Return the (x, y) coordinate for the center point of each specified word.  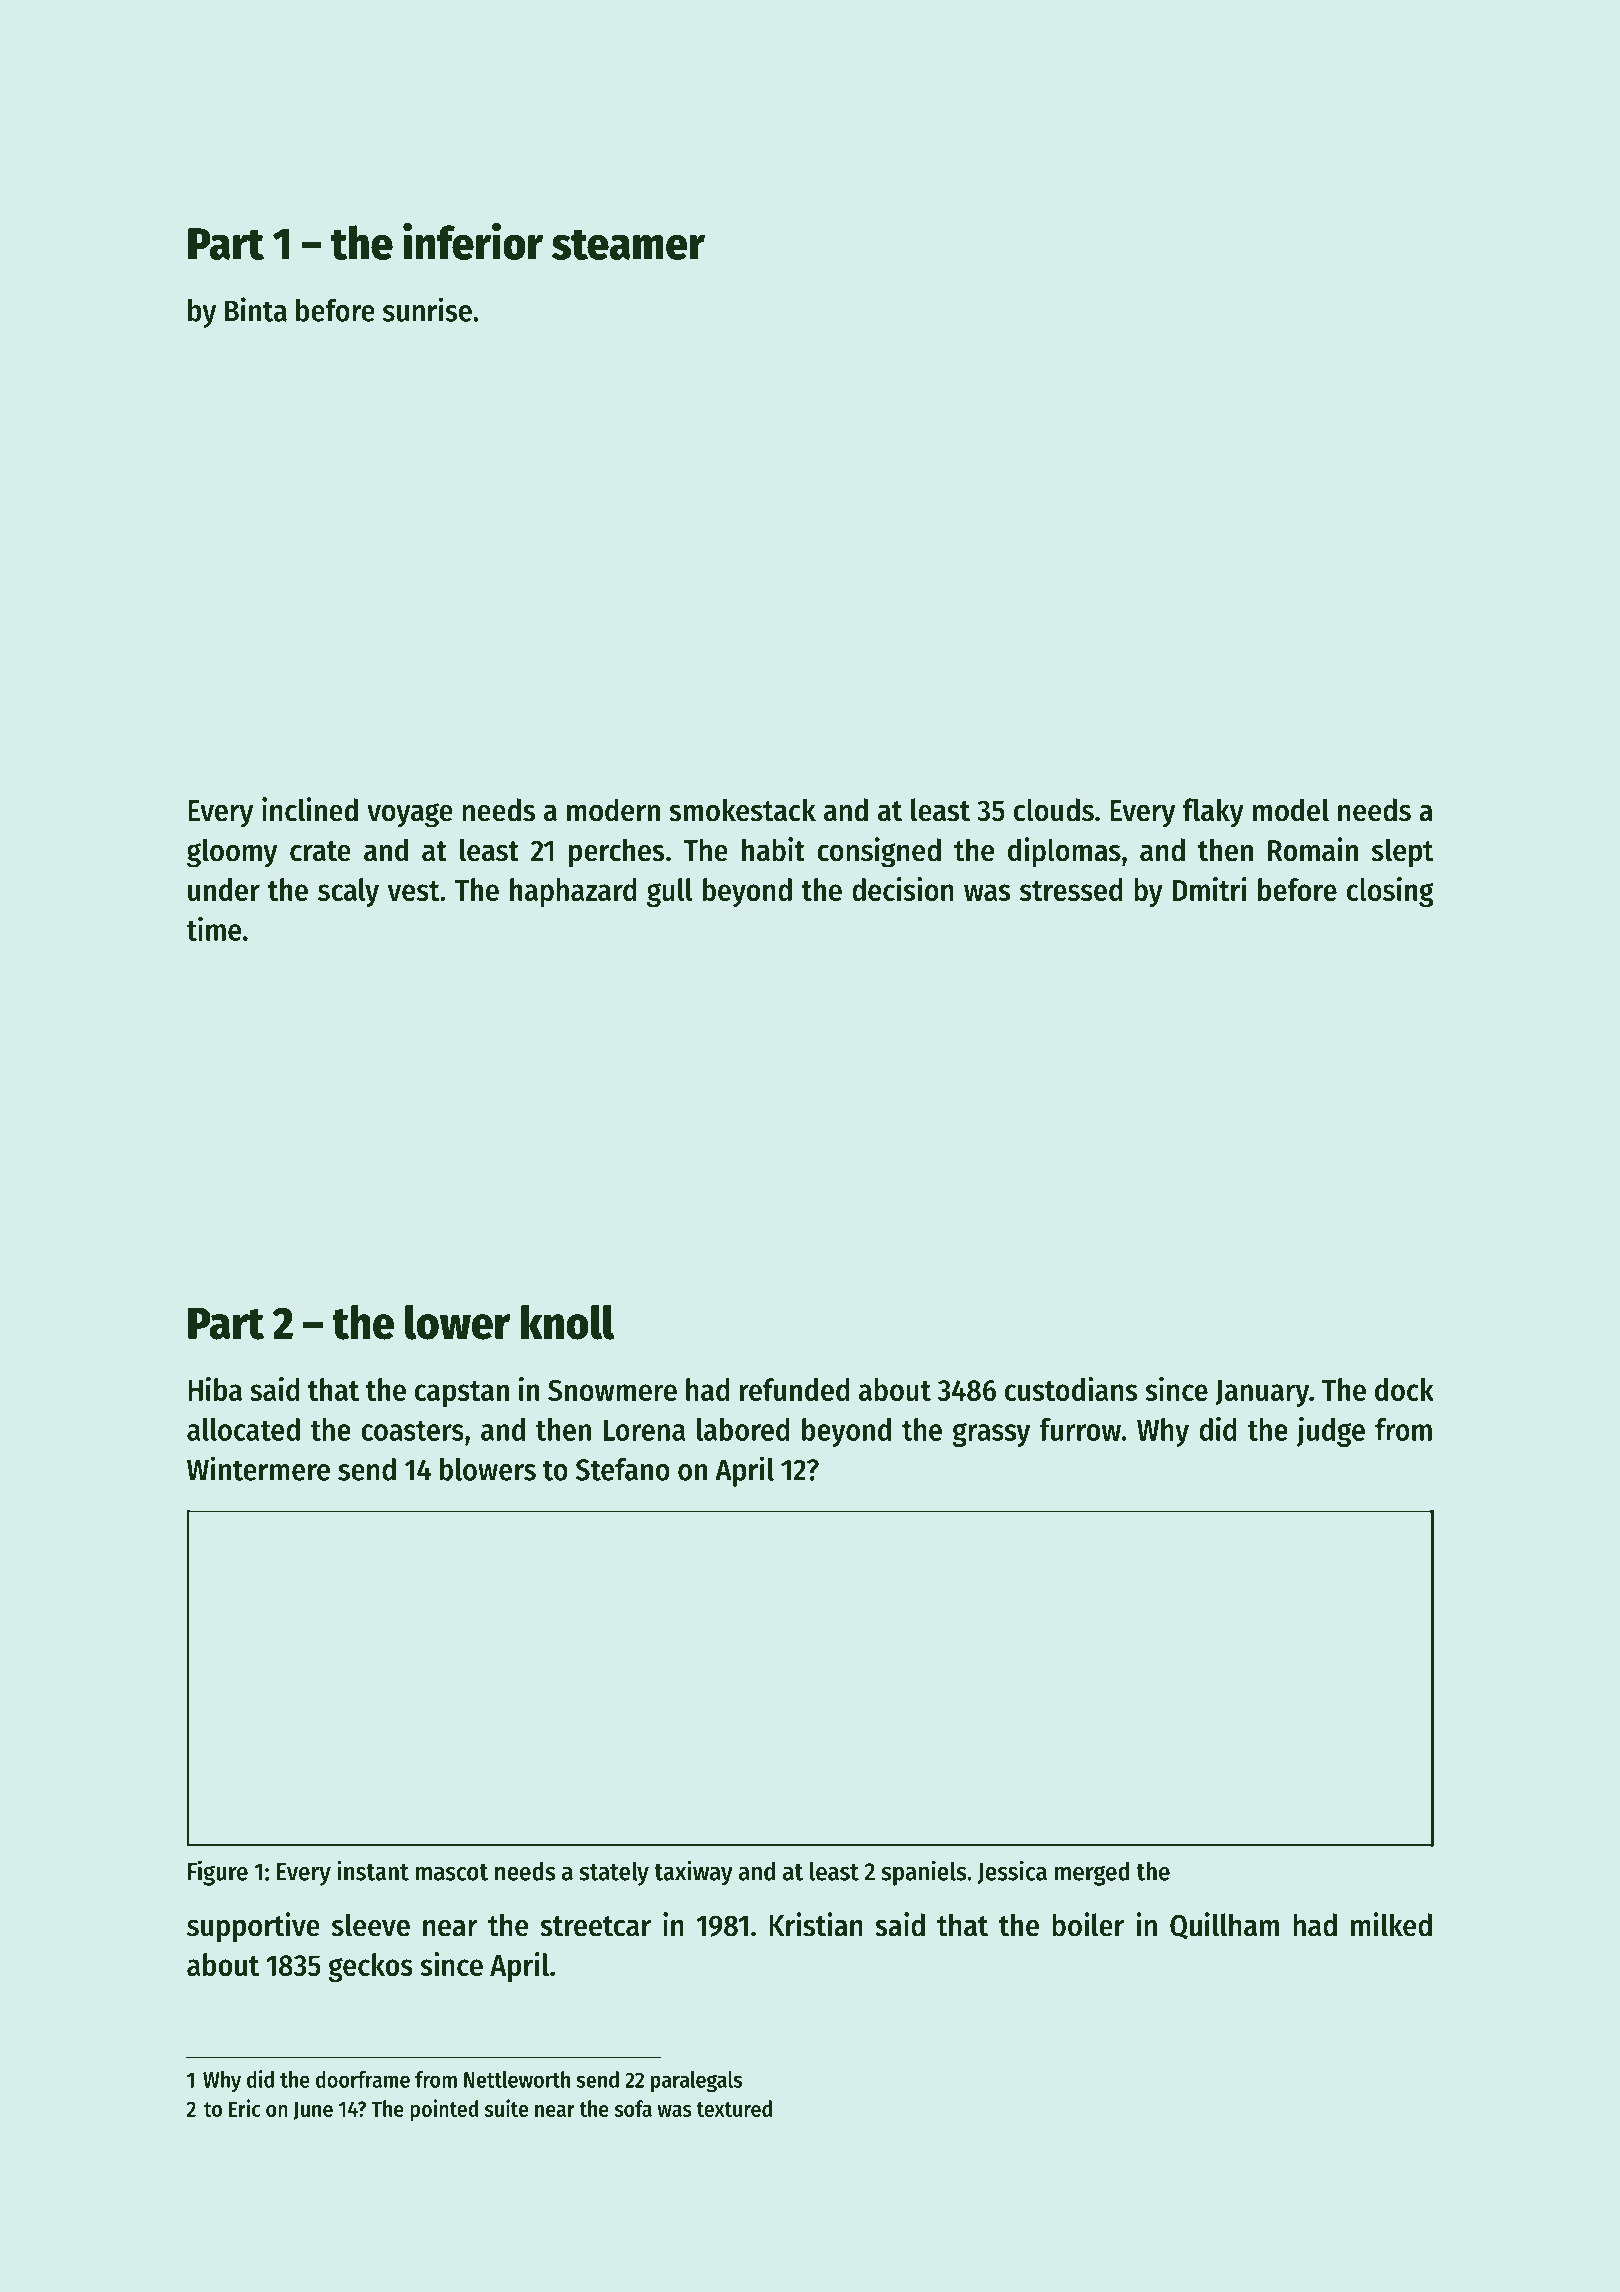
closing (1390, 892)
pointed (444, 2110)
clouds (1054, 810)
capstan (462, 1394)
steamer (628, 244)
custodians (1071, 1389)
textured (734, 2108)
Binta (256, 309)
